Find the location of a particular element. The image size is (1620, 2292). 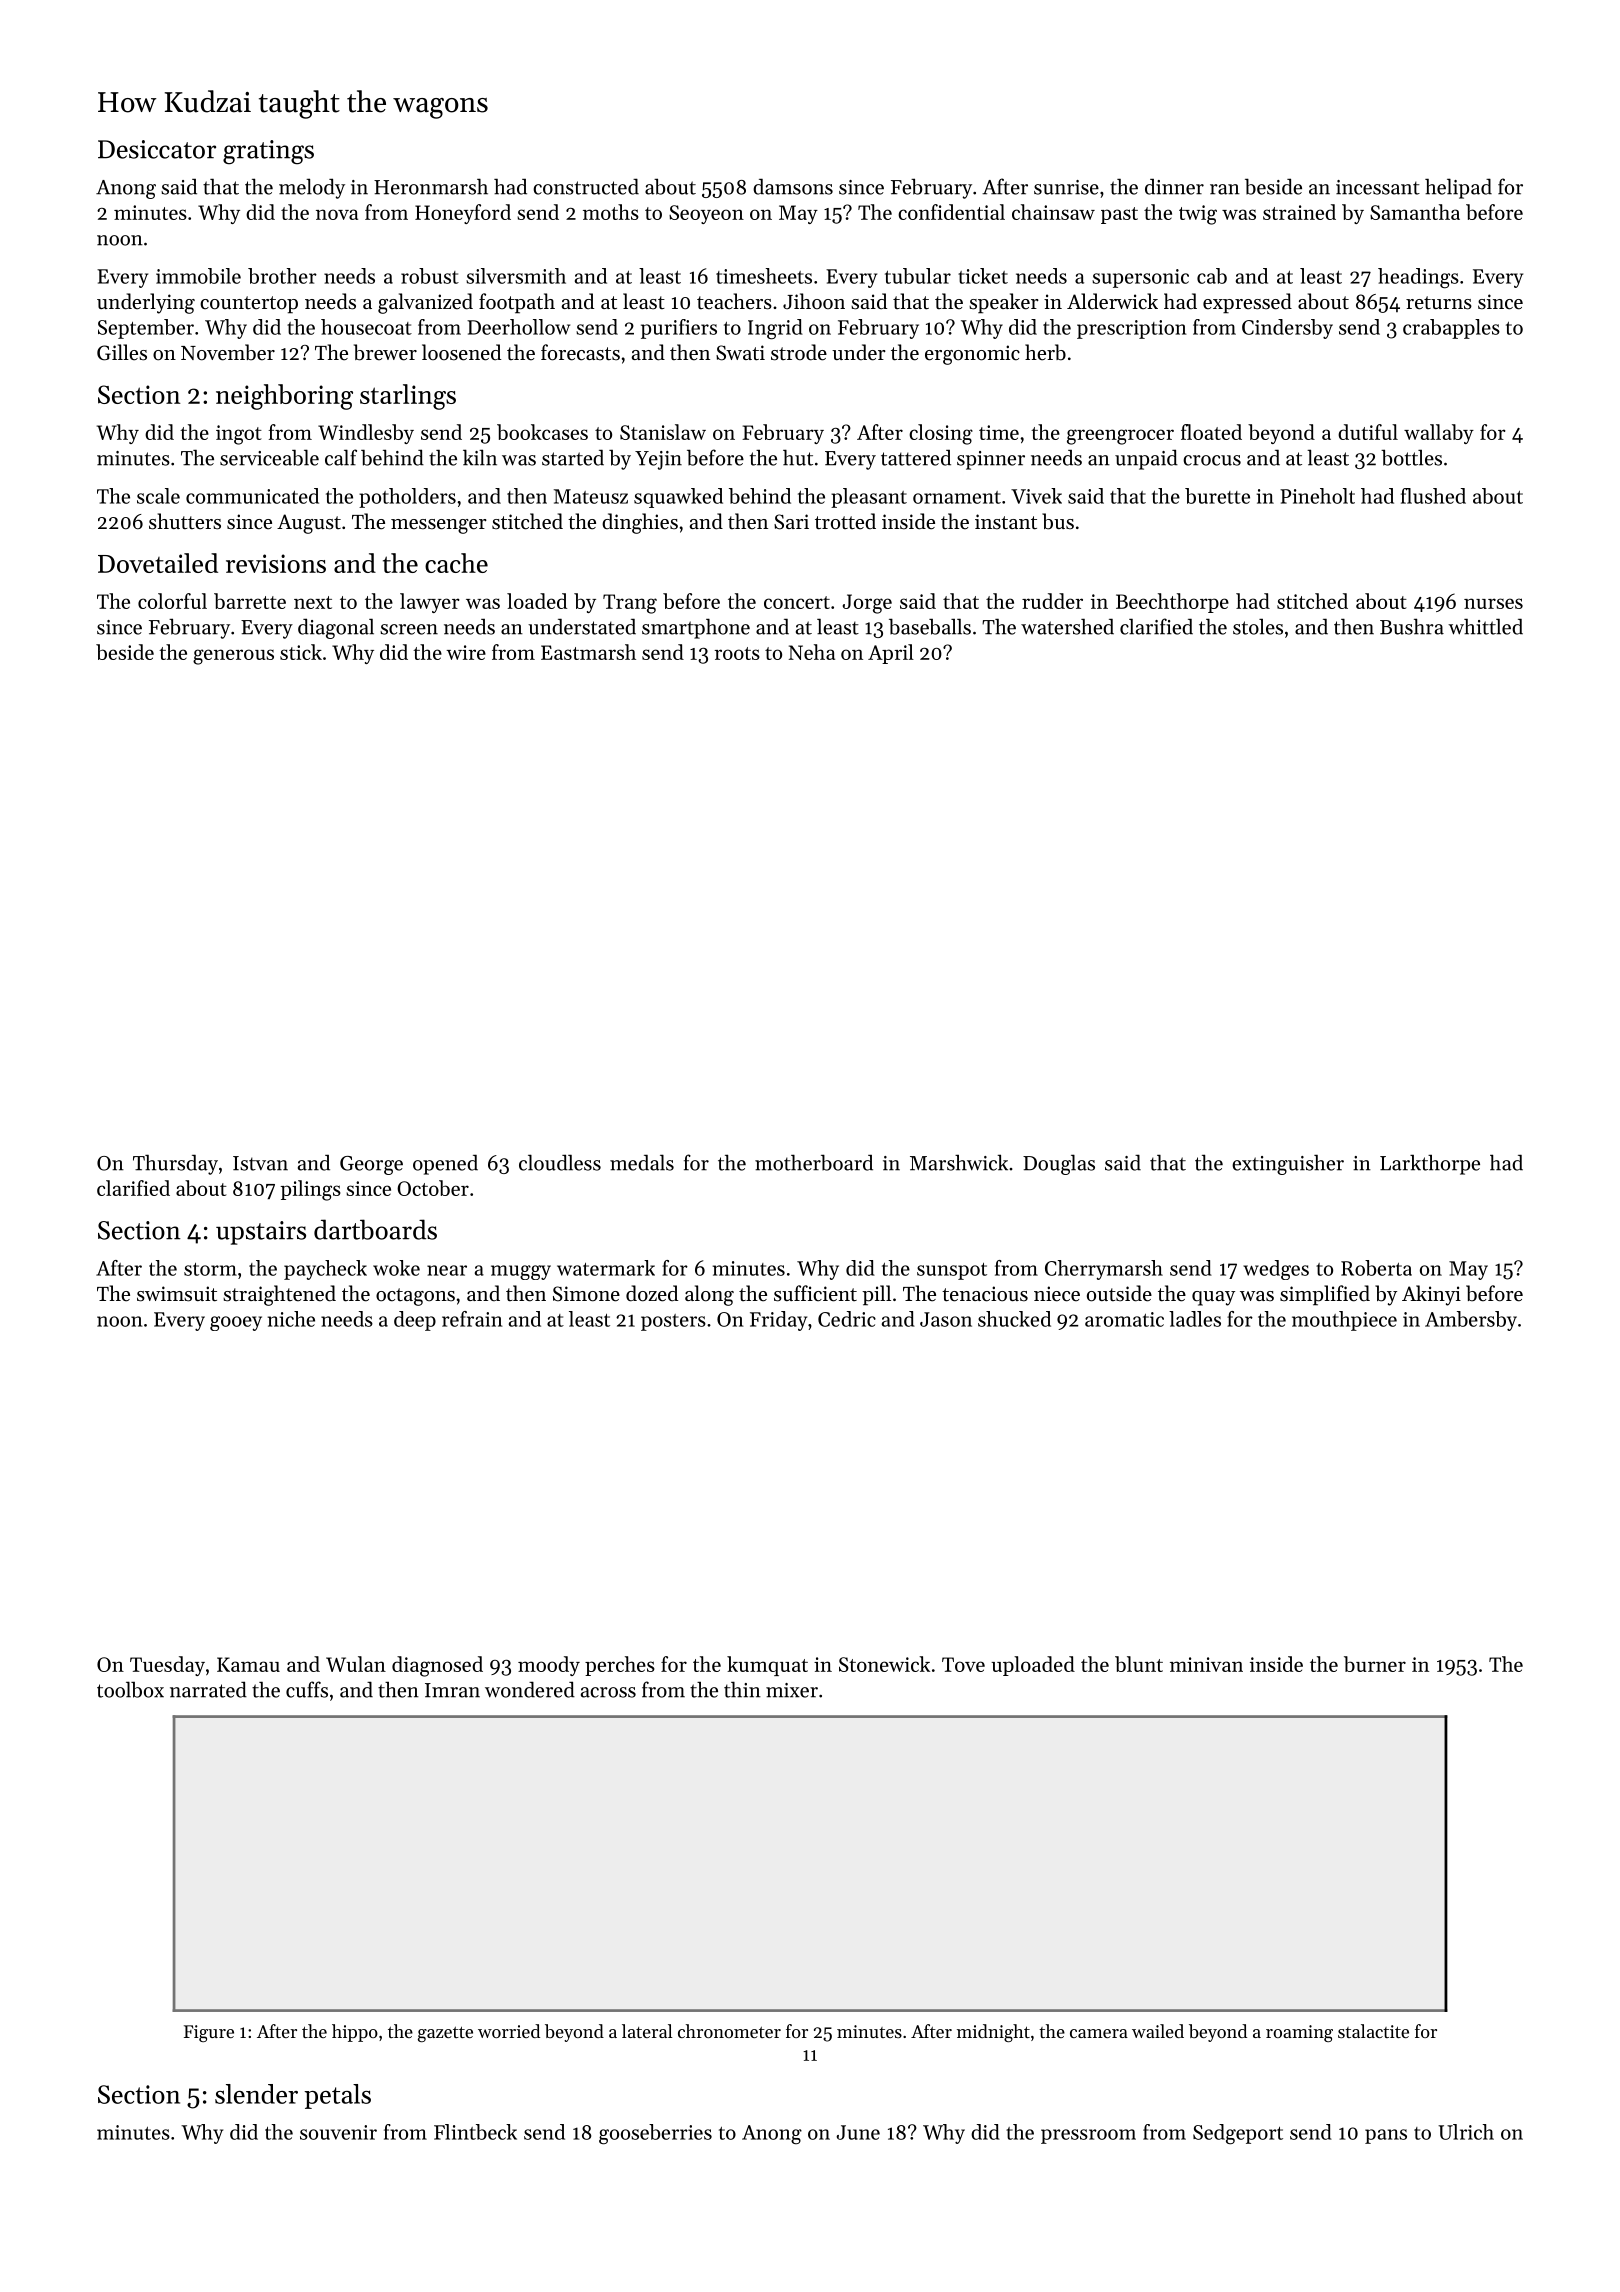

stoles is located at coordinates (1258, 626).
